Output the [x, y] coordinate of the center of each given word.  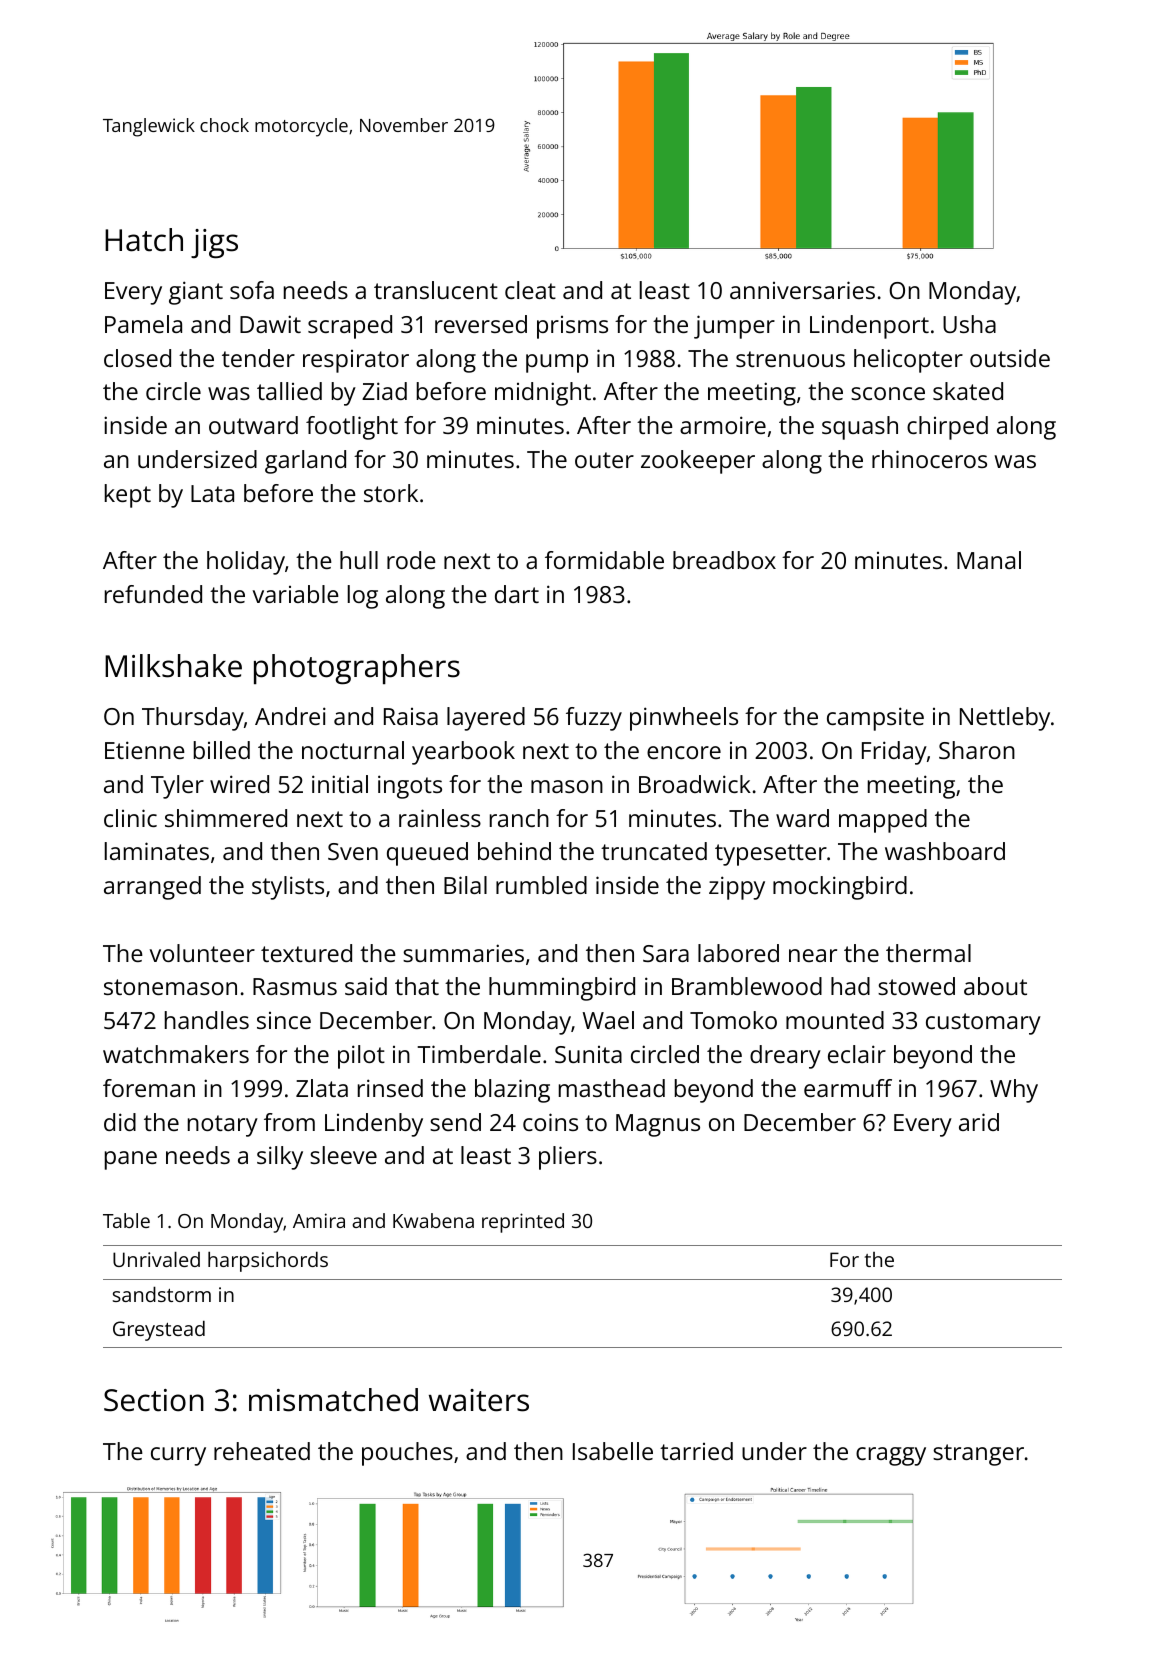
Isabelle [613, 1451]
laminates [157, 851]
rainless [440, 818]
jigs [214, 244]
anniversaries [802, 290]
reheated [262, 1451]
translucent [436, 290]
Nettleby [1005, 719]
